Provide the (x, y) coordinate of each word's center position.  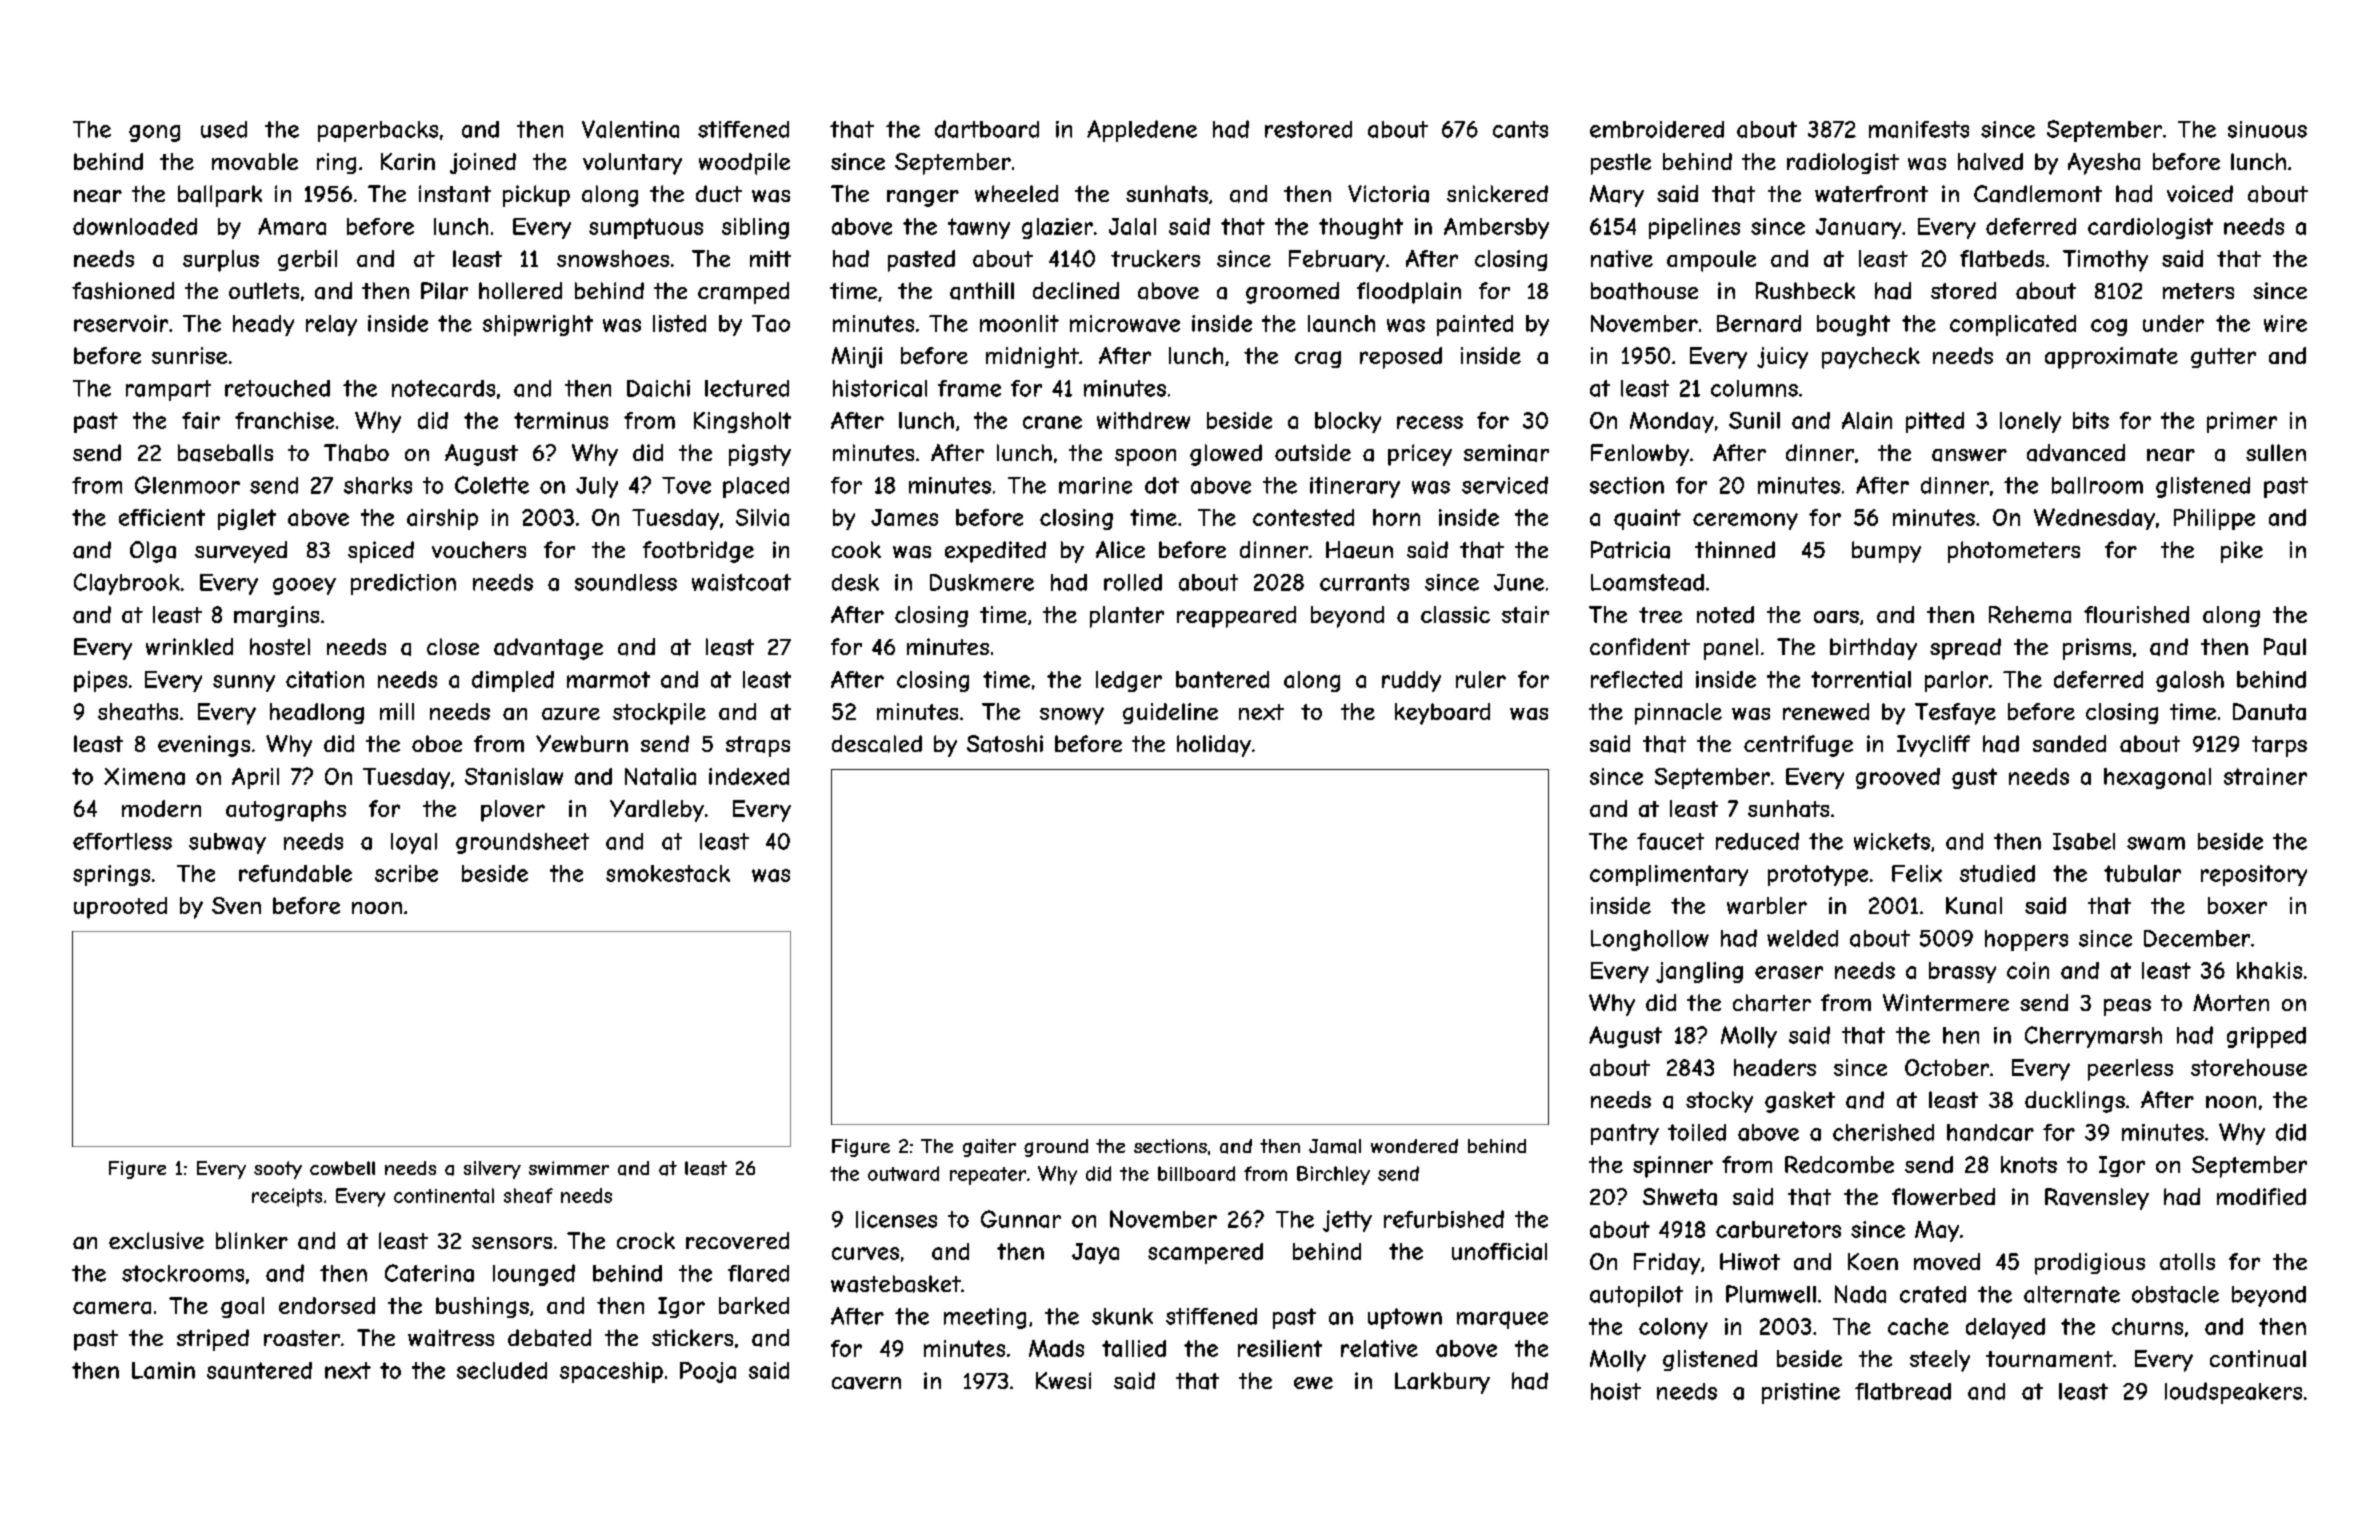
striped (213, 1340)
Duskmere (982, 582)
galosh (2190, 681)
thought (1361, 228)
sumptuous (646, 228)
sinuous (2267, 129)
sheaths (138, 711)
